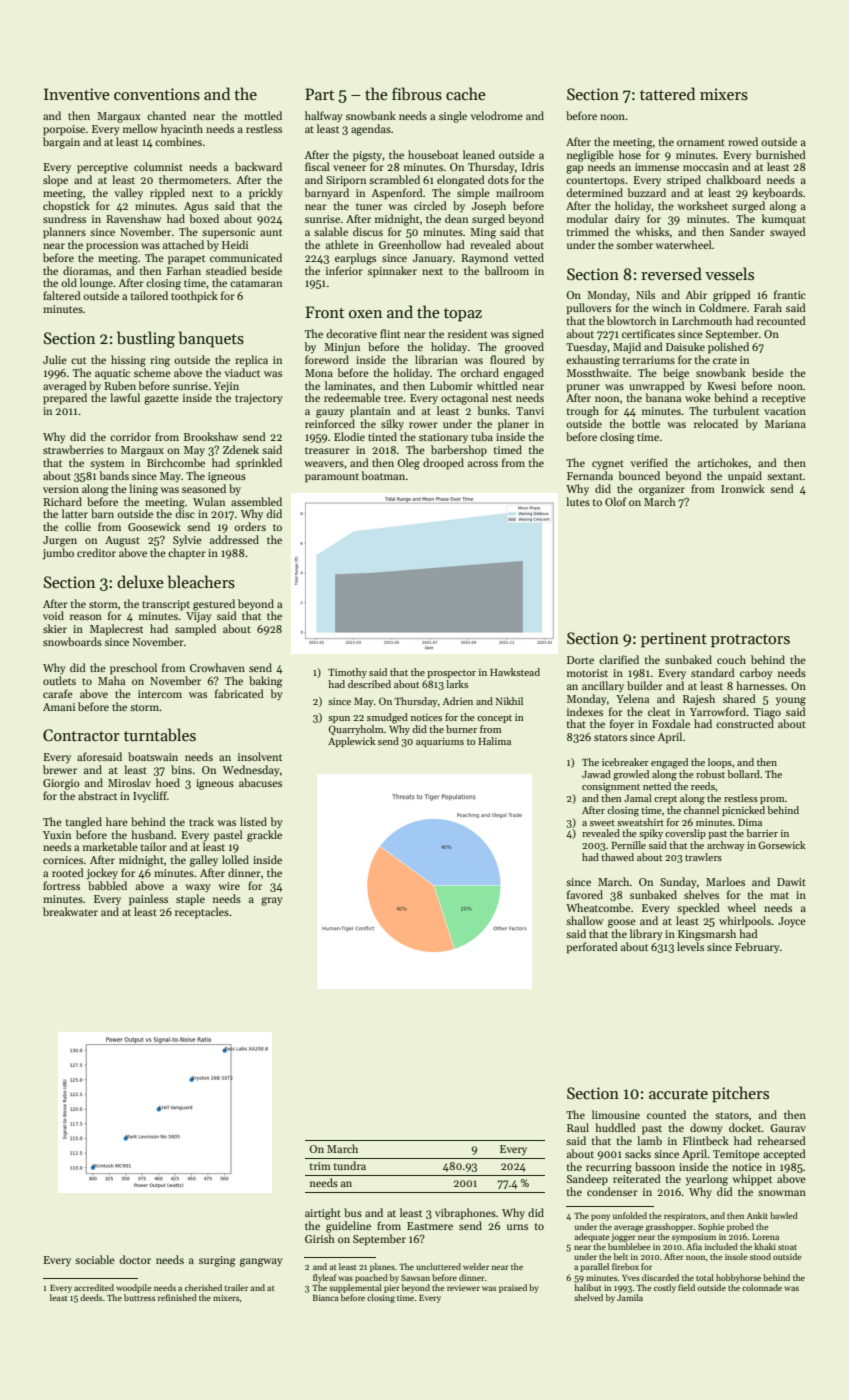  What do you see at coordinates (325, 1278) in the screenshot?
I see `flyleaf` at bounding box center [325, 1278].
